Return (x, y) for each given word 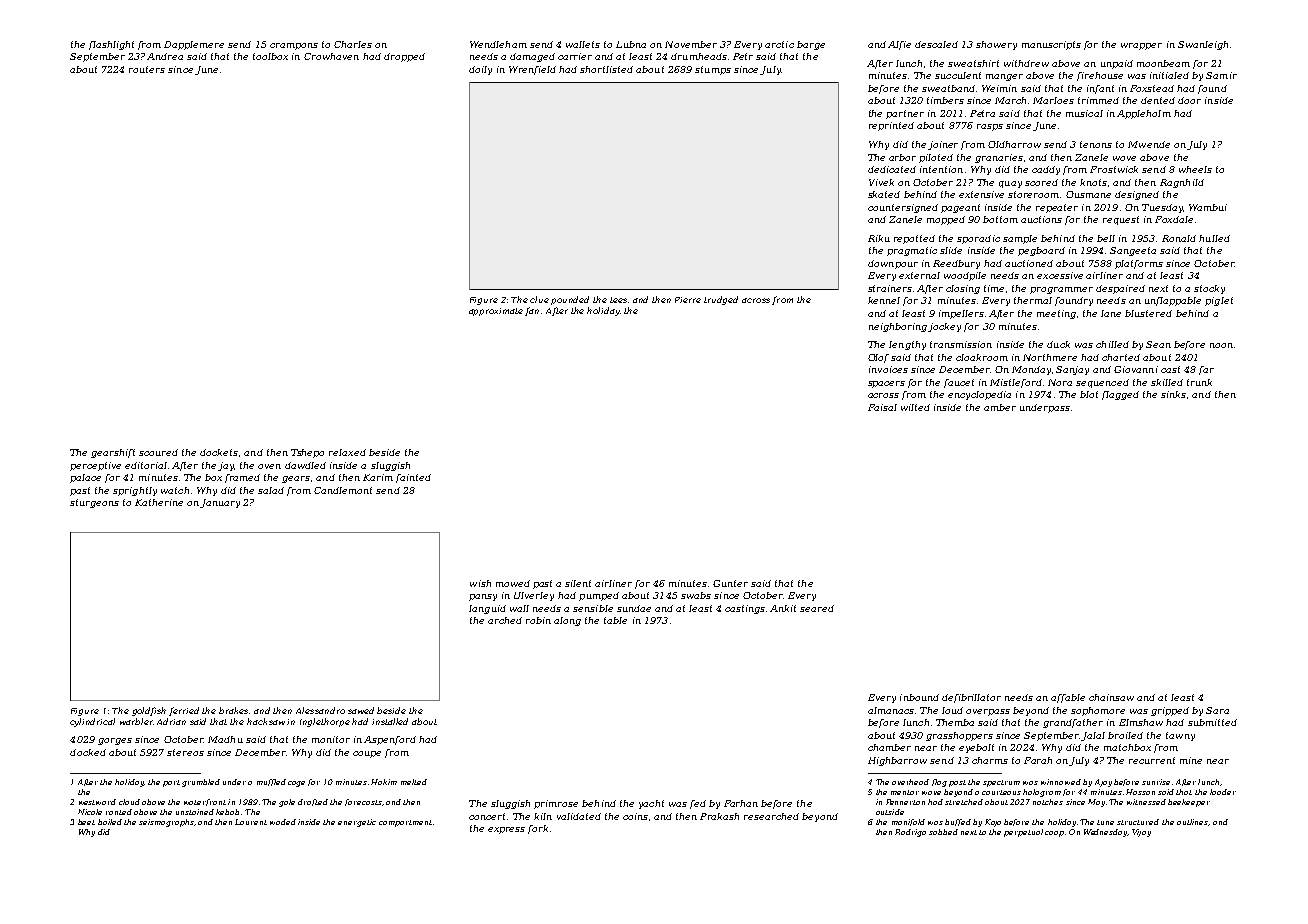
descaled (936, 44)
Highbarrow (897, 761)
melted (414, 782)
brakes (233, 710)
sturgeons (94, 503)
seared (817, 608)
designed (1137, 195)
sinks (1173, 394)
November (691, 44)
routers (147, 69)
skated (884, 194)
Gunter (730, 583)
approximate (496, 312)
